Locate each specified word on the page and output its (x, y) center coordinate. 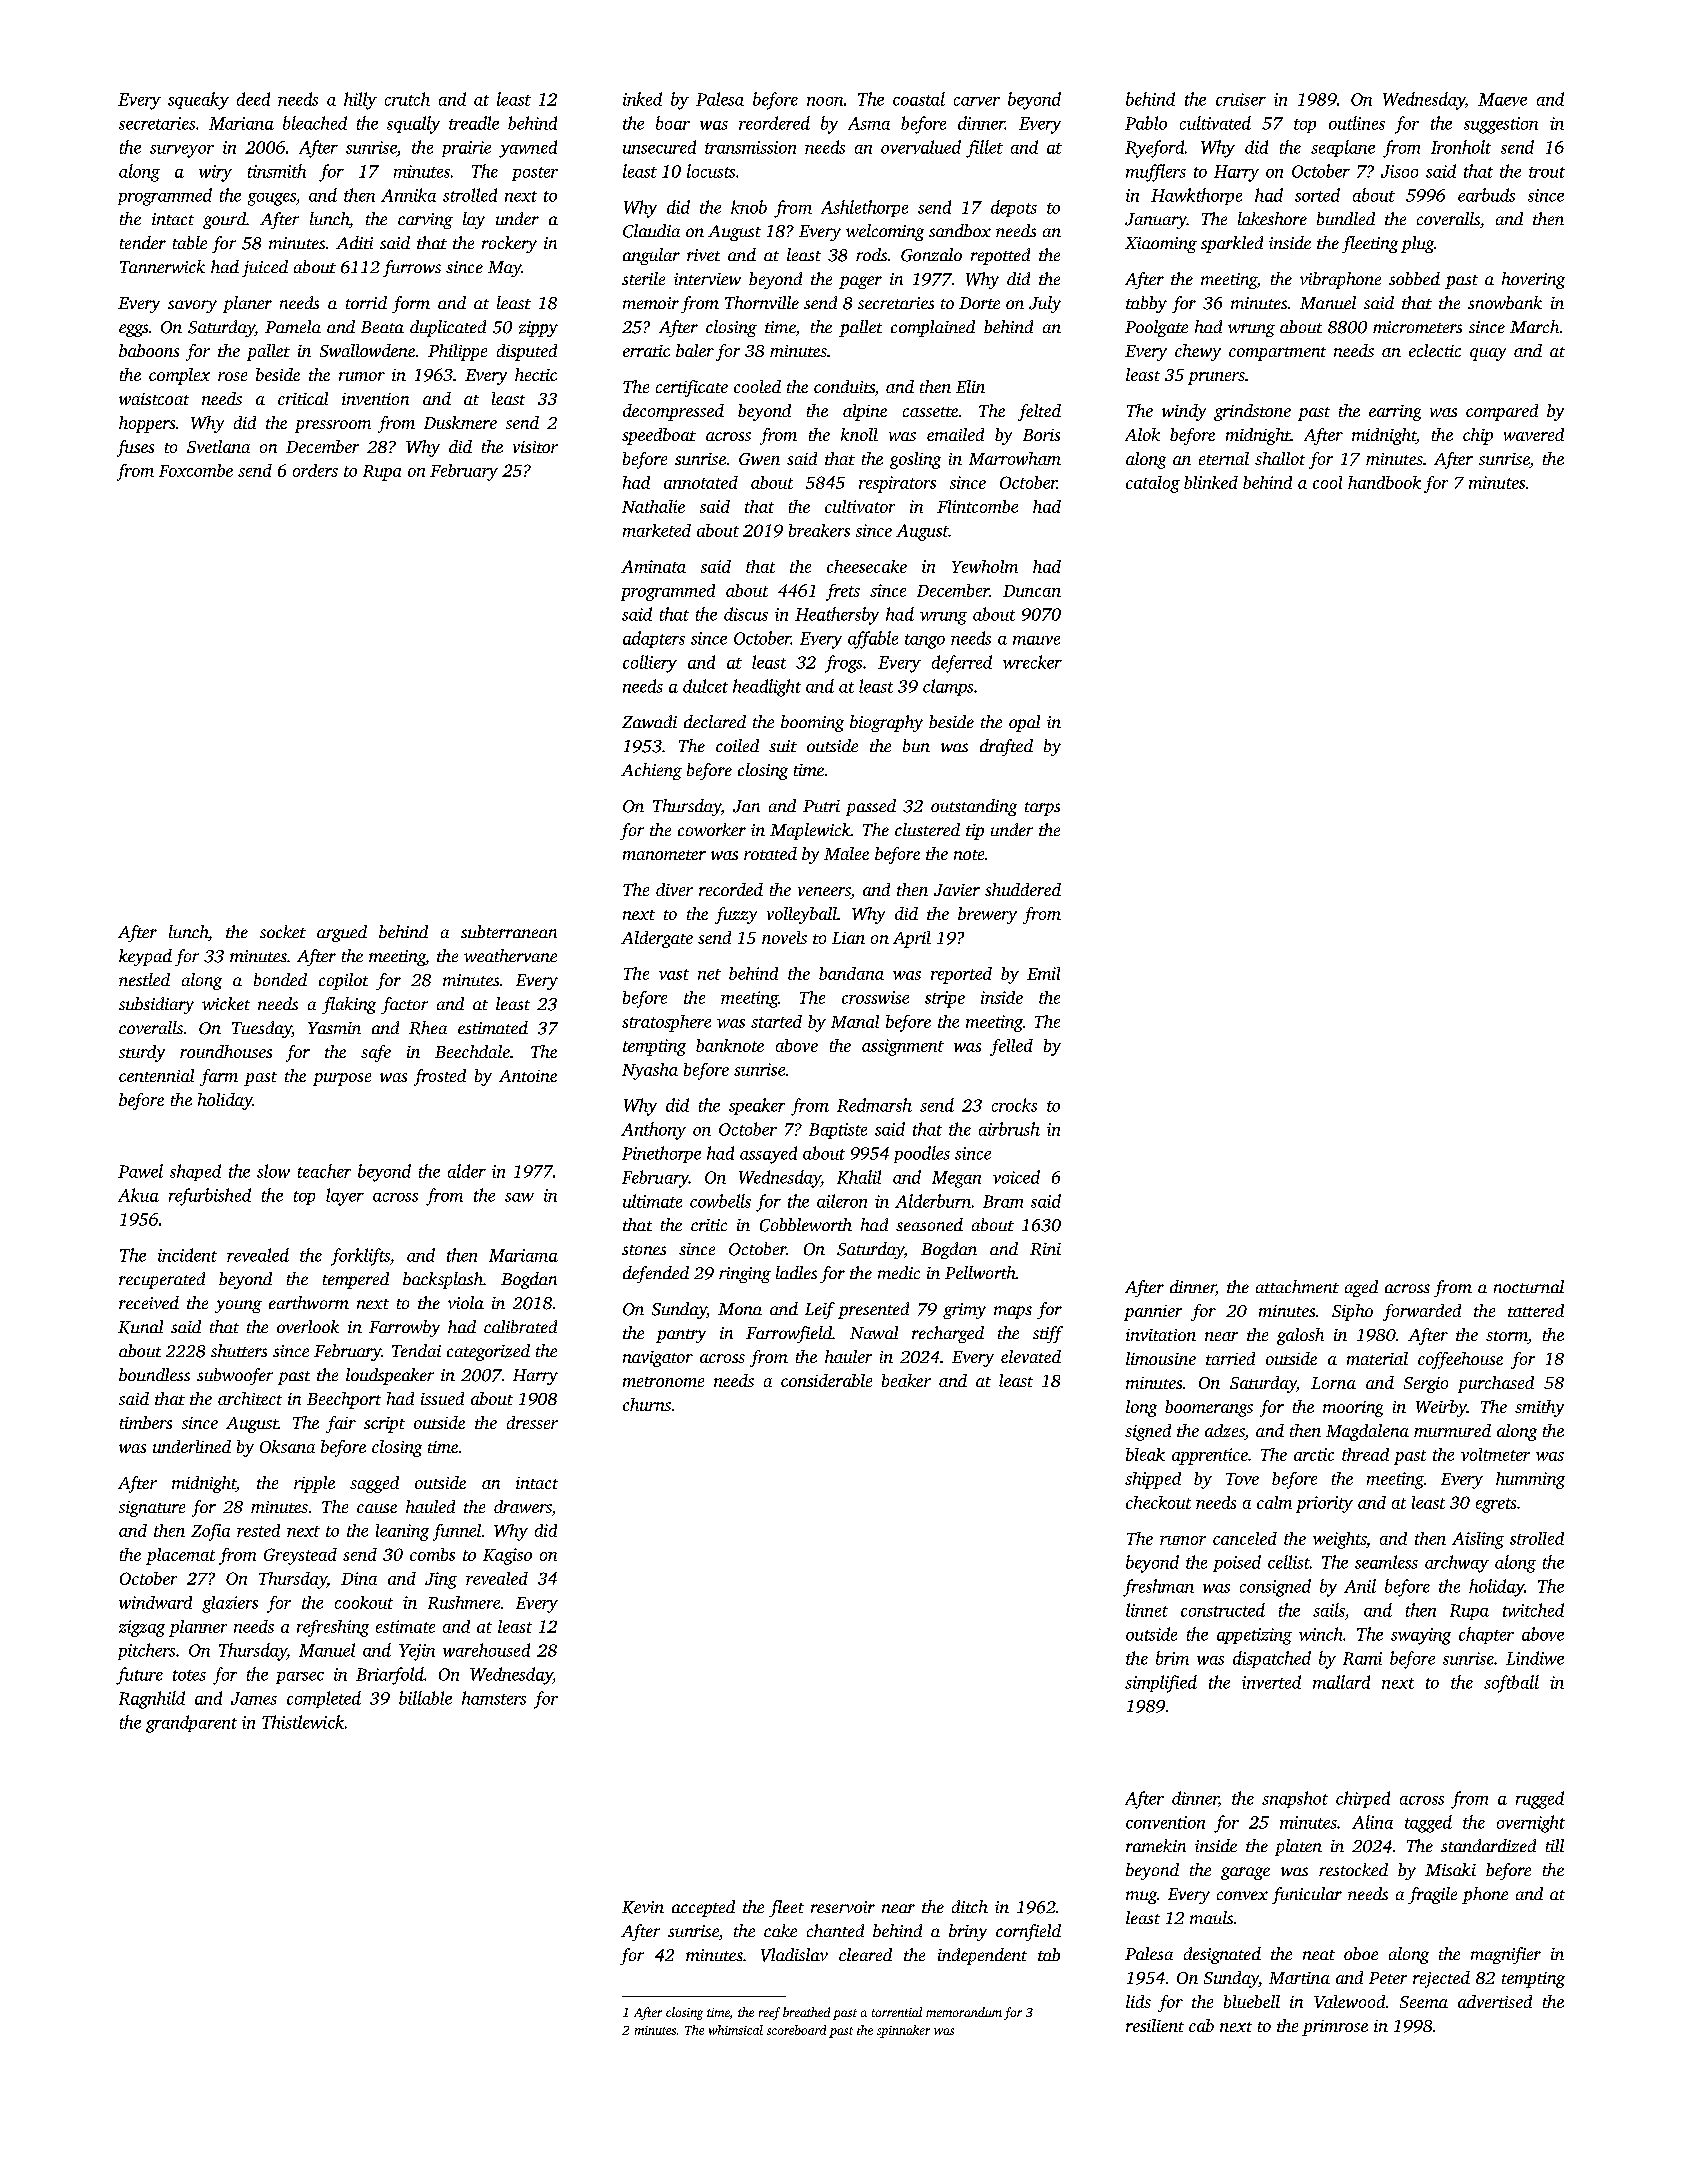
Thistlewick (303, 1722)
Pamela (293, 326)
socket (283, 931)
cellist (1289, 1562)
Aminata (653, 566)
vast (674, 974)
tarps (1042, 809)
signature (152, 1509)
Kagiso (507, 1556)
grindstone (1252, 412)
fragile (1432, 1895)
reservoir (843, 1907)
